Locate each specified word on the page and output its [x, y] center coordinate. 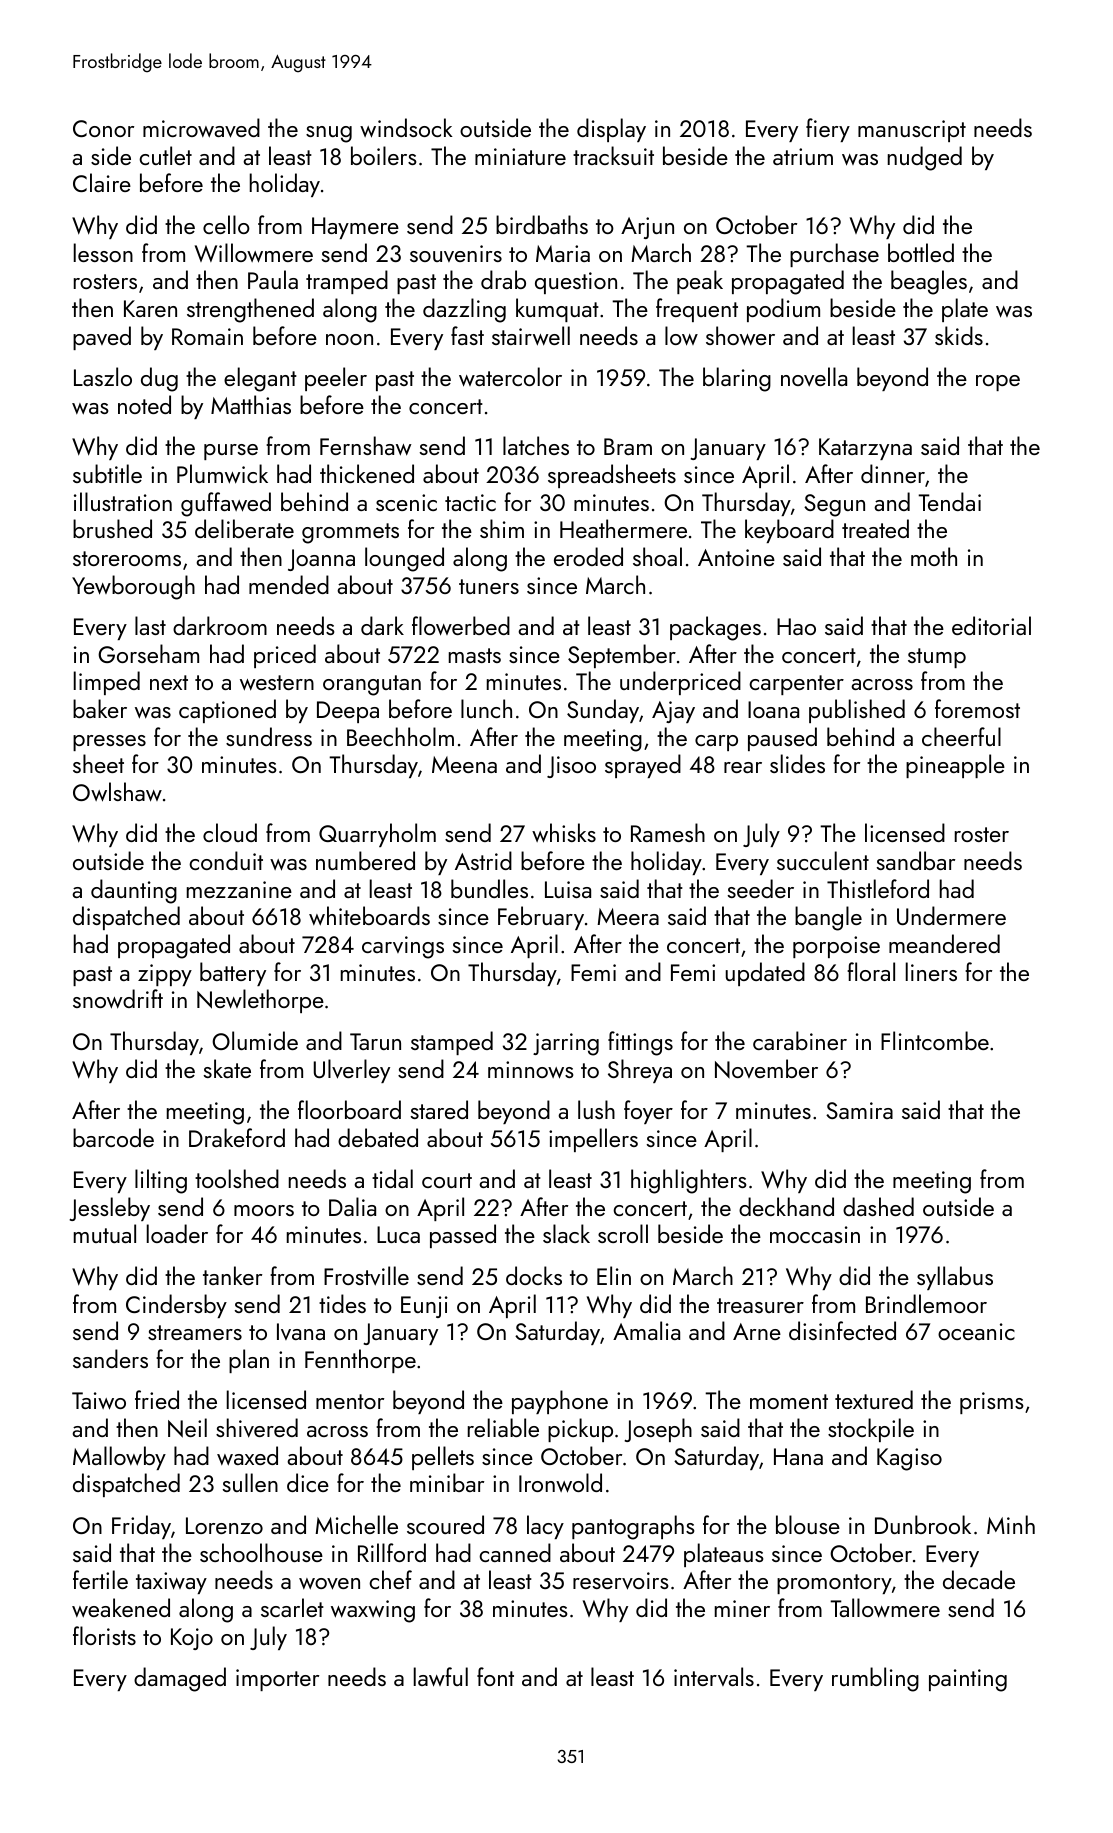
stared [439, 1109]
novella [814, 377]
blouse [808, 1524]
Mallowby [119, 1458]
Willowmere [254, 253]
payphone [560, 1402]
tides [342, 1303]
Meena [464, 764]
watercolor [510, 377]
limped [107, 683]
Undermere [951, 915]
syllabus [955, 1278]
